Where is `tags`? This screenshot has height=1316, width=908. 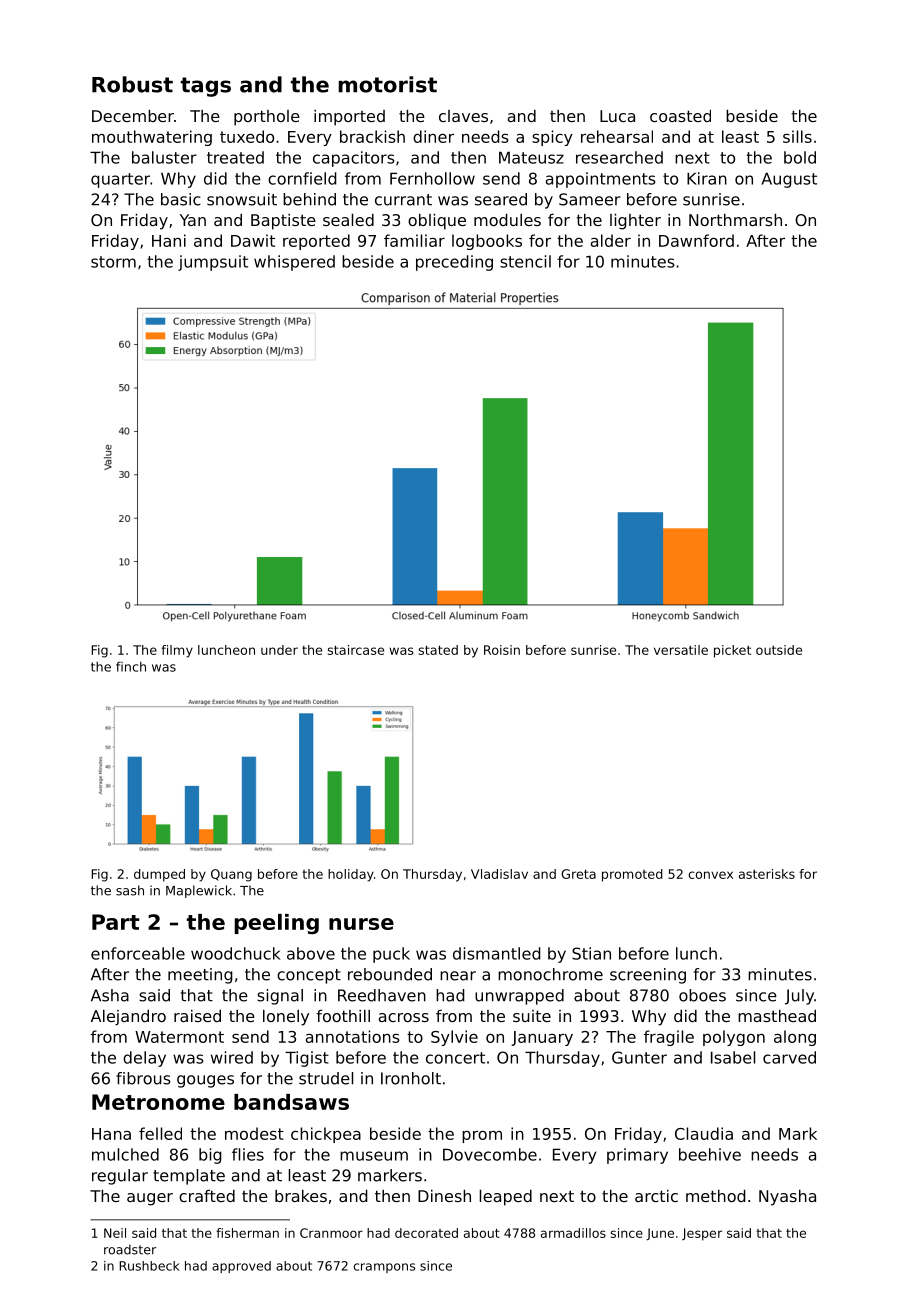
tags is located at coordinates (206, 87).
